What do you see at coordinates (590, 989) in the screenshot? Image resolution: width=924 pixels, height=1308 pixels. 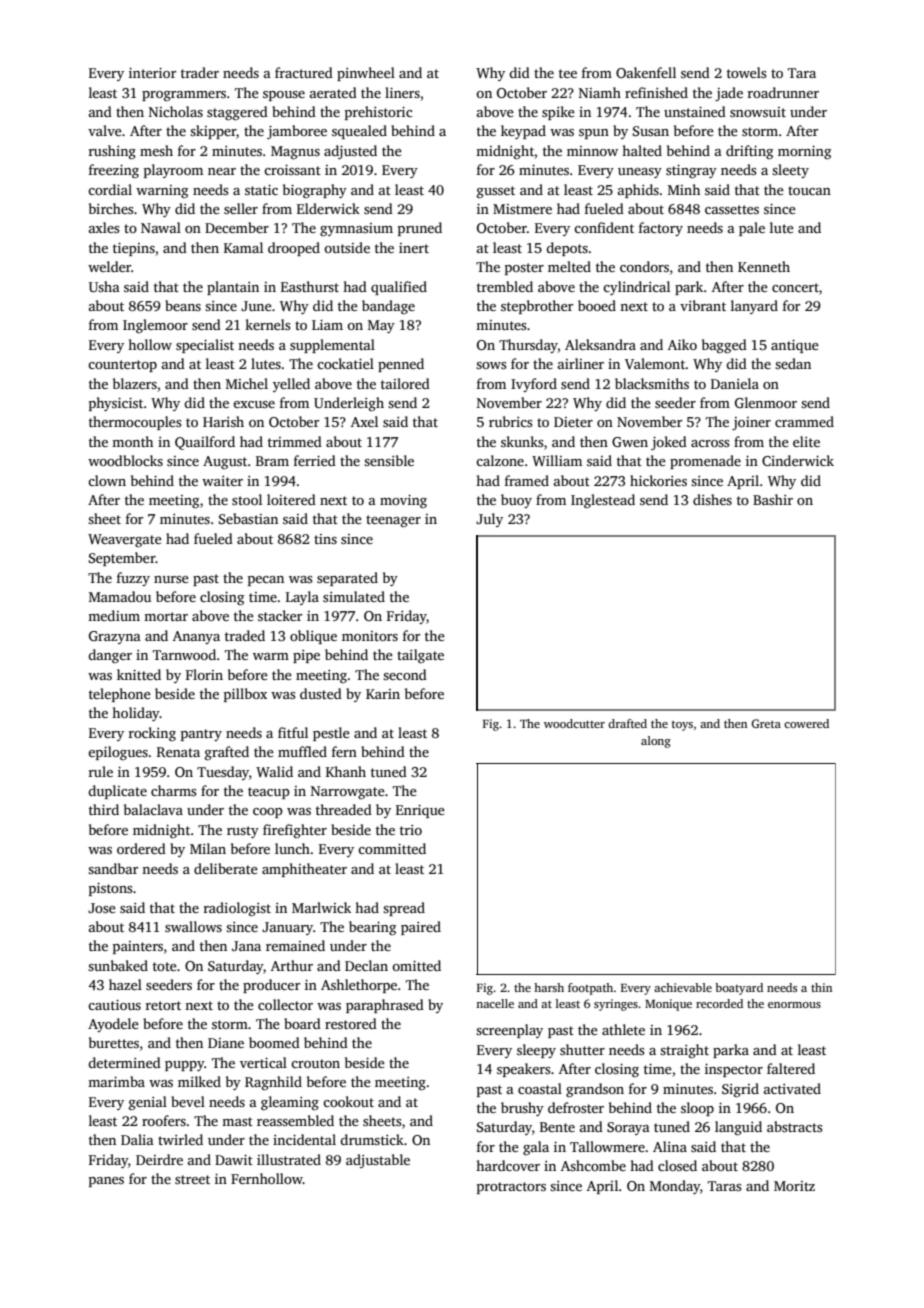 I see `footpath` at bounding box center [590, 989].
